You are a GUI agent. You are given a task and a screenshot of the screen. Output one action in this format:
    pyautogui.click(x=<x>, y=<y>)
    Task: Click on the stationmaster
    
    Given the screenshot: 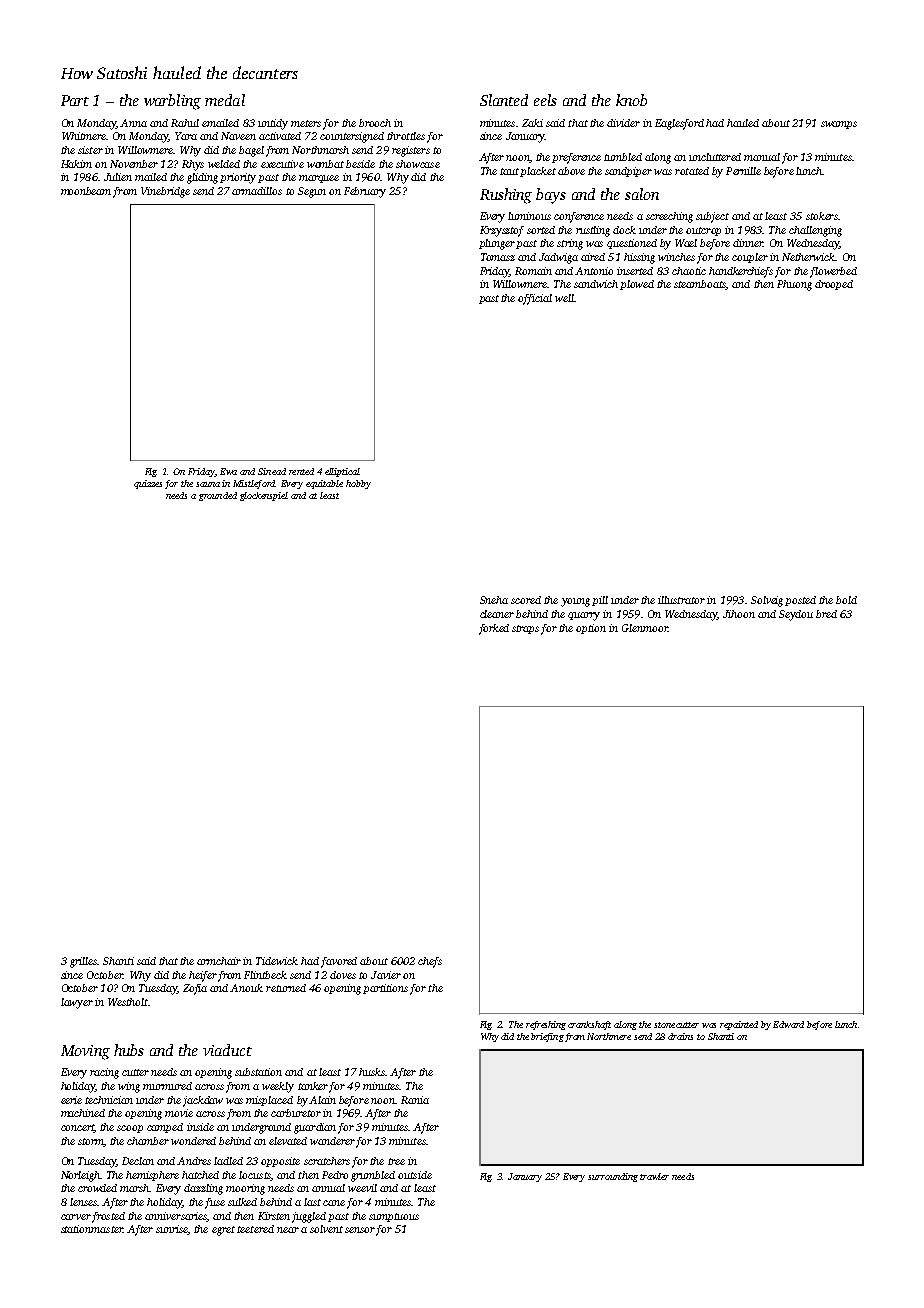 What is the action you would take?
    pyautogui.click(x=92, y=1229)
